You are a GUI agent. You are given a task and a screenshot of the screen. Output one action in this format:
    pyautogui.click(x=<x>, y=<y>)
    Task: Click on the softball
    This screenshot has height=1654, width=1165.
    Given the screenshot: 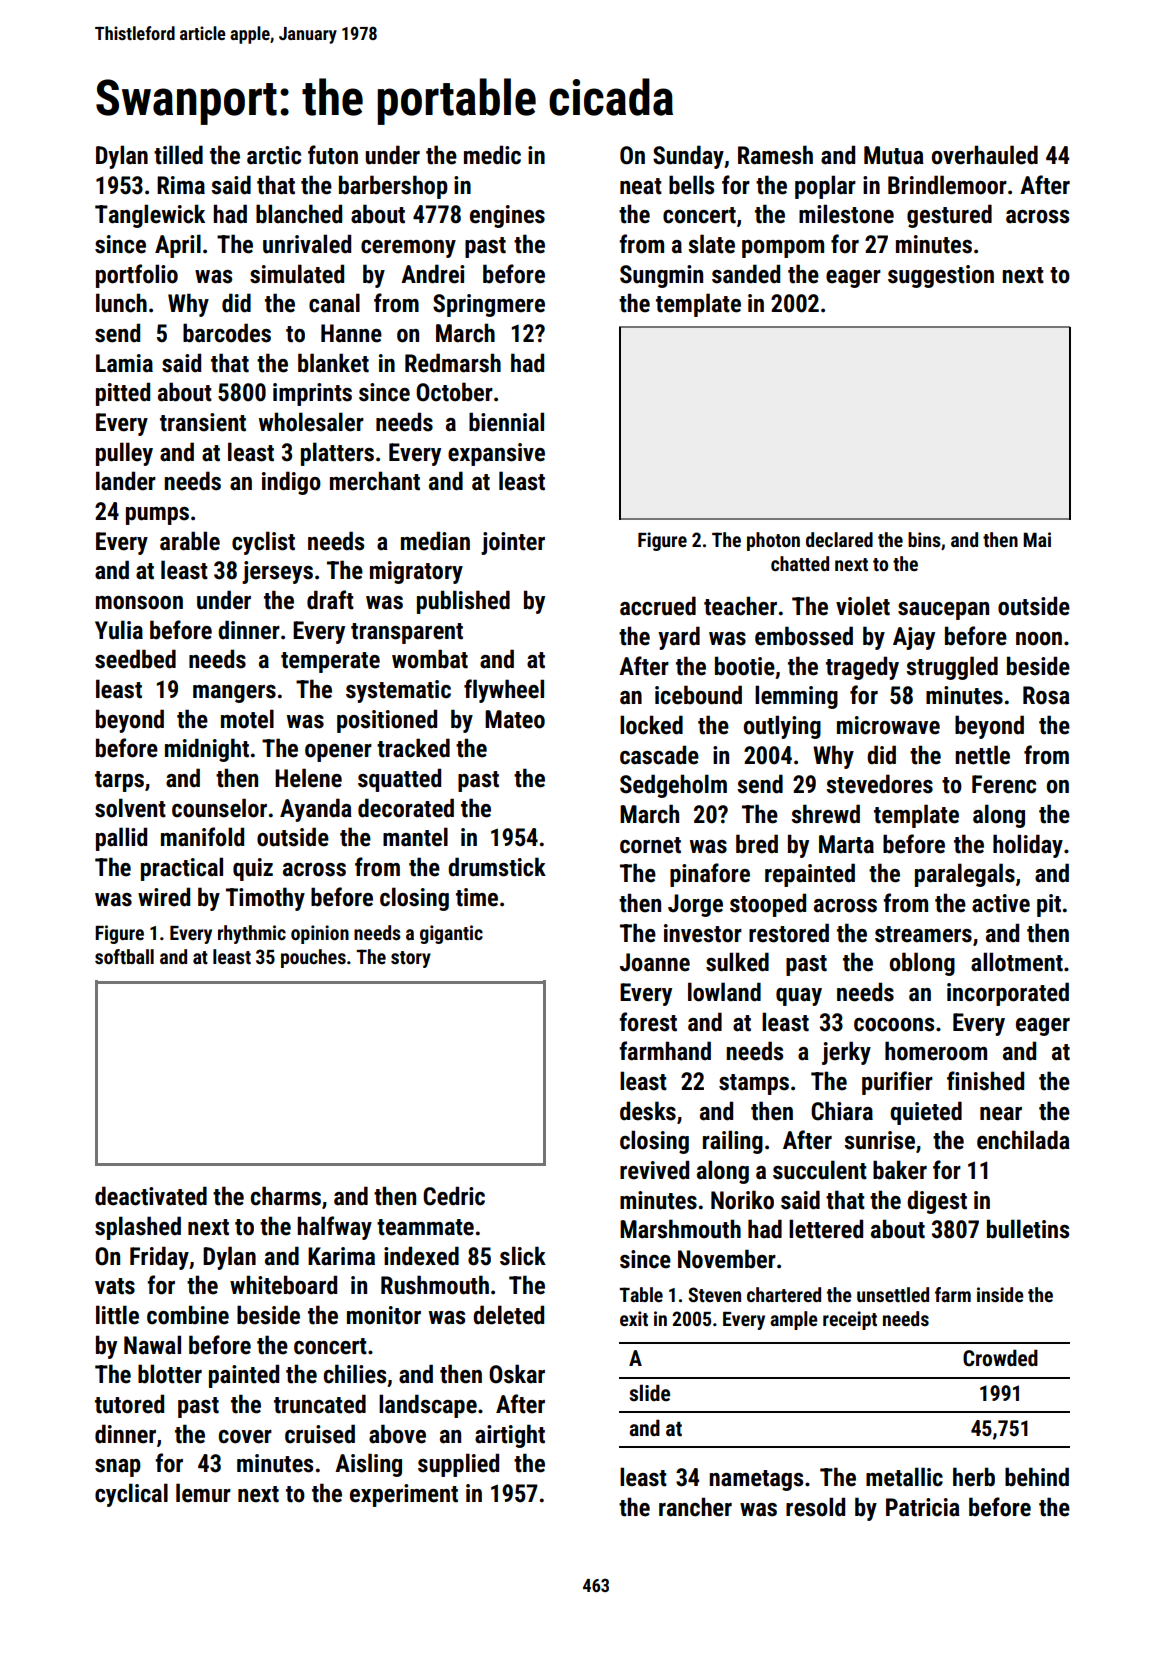 What is the action you would take?
    pyautogui.click(x=124, y=956)
